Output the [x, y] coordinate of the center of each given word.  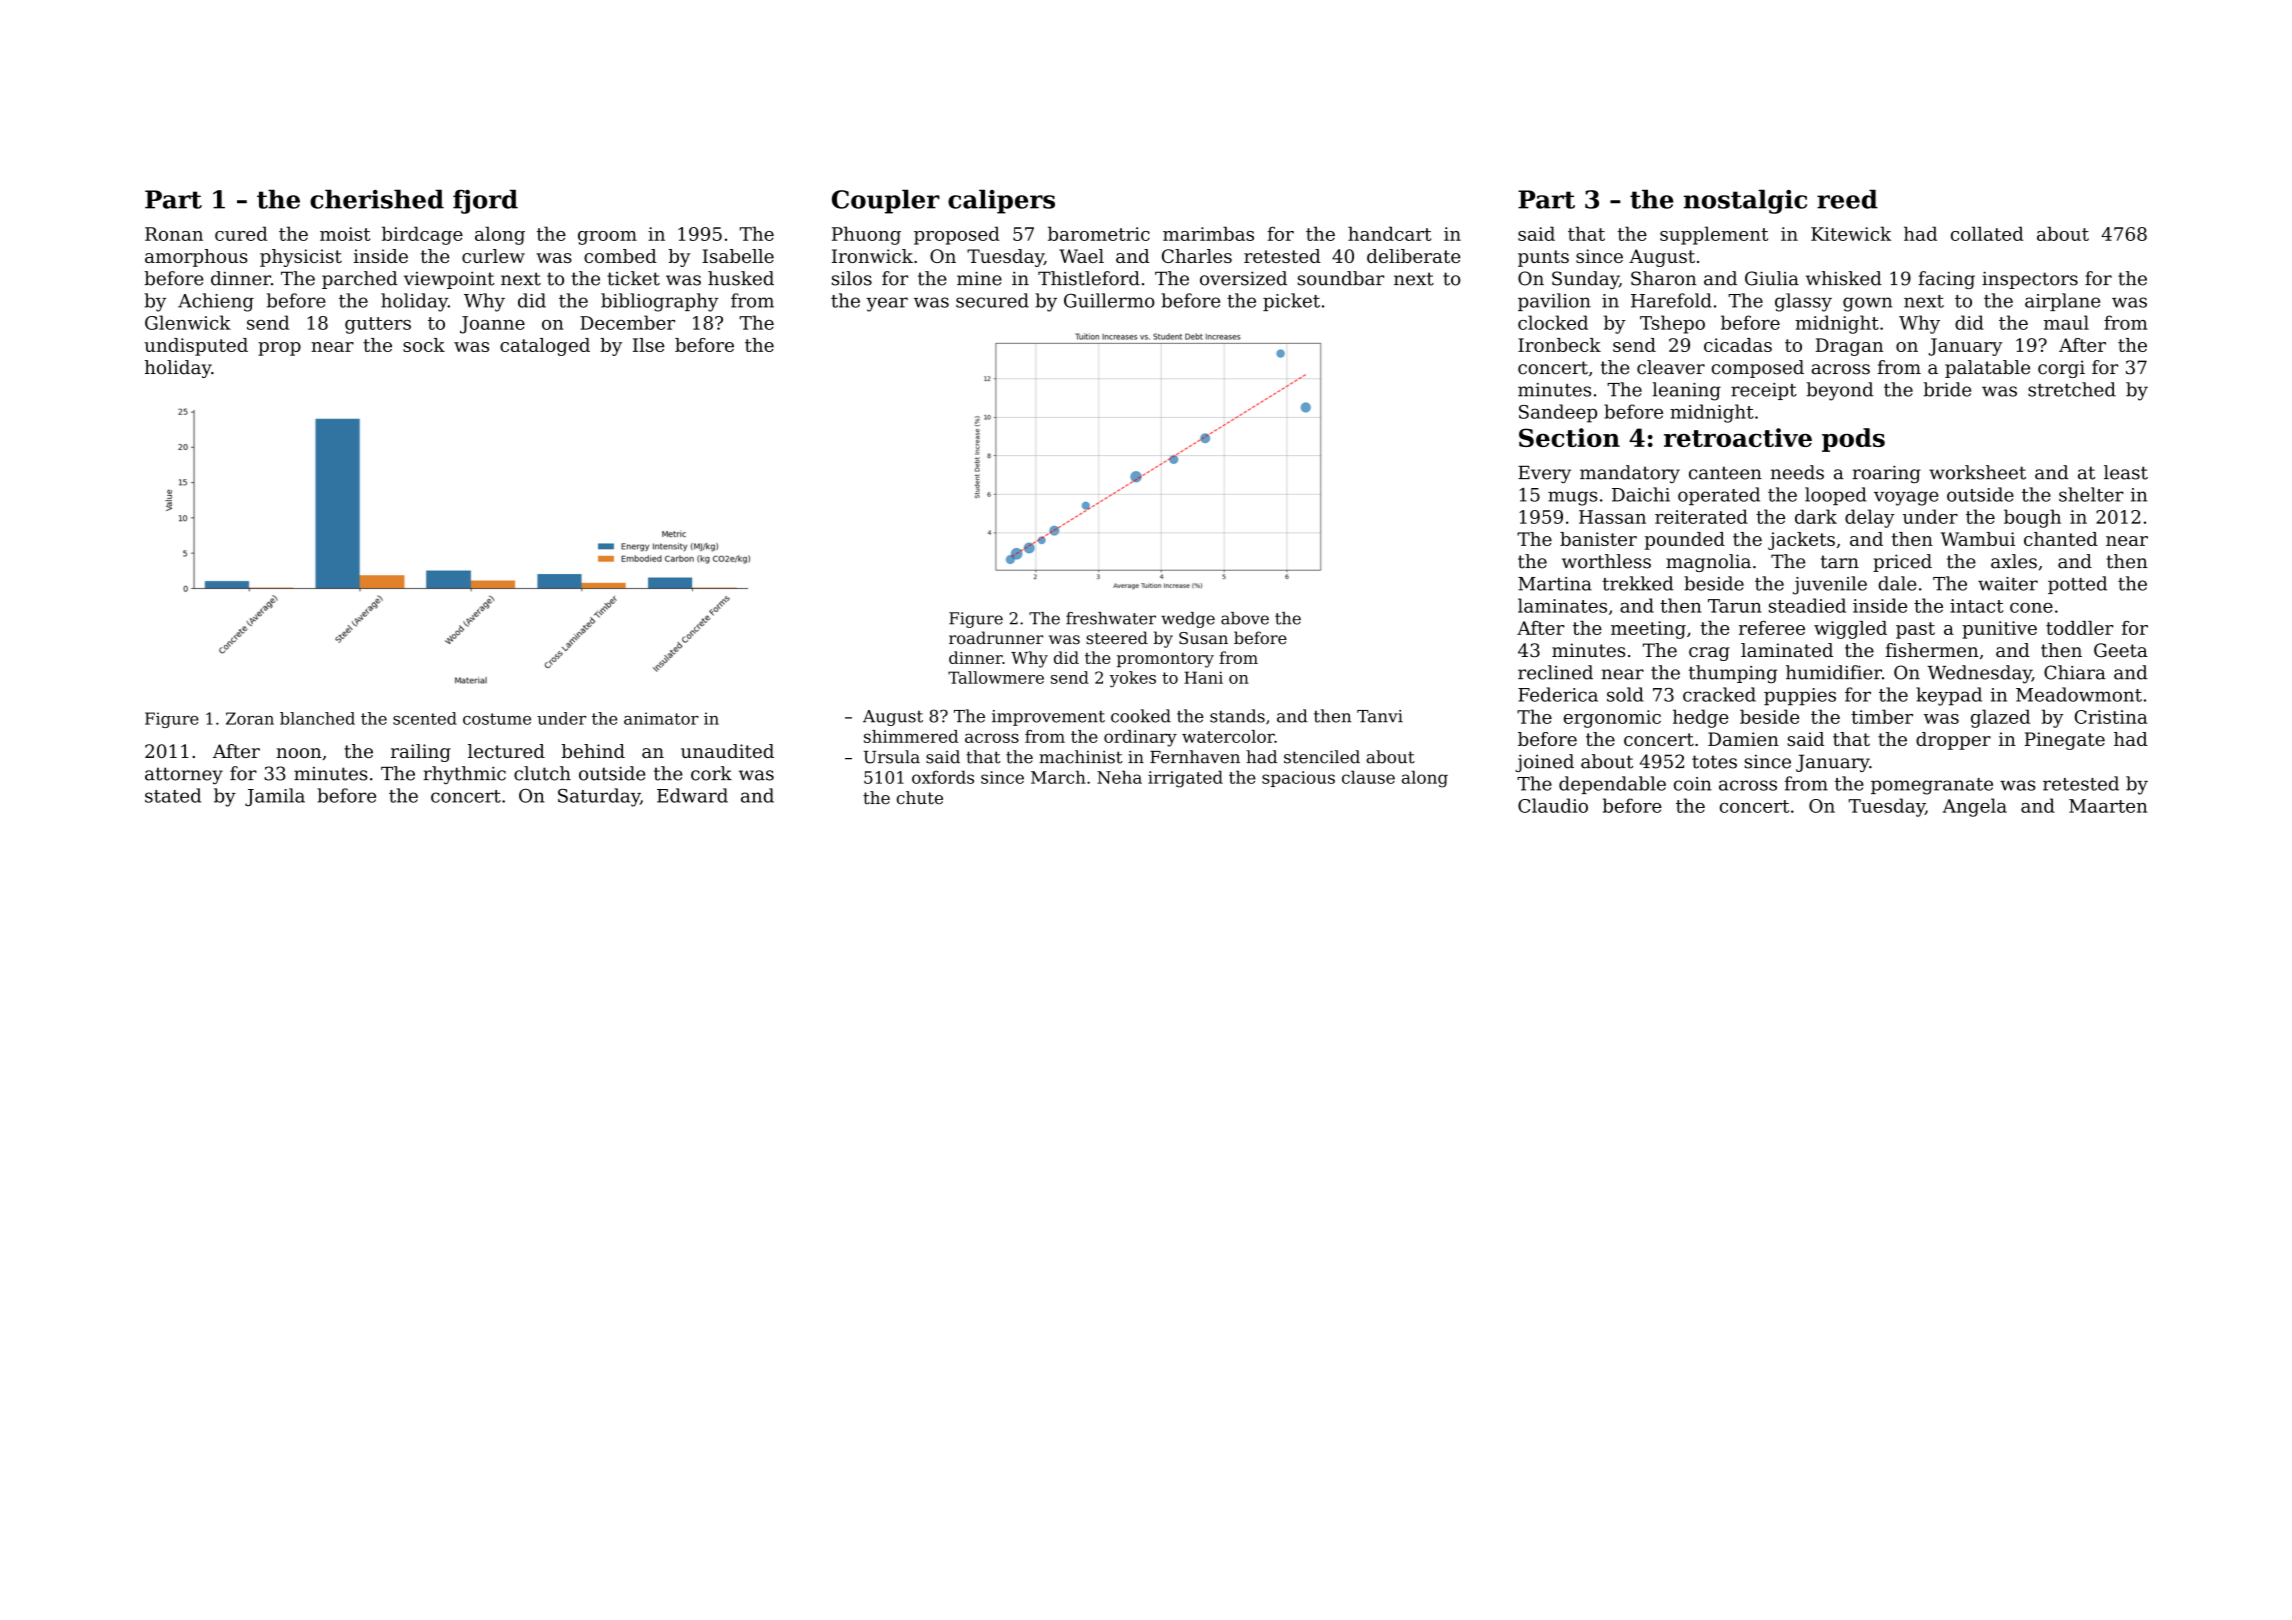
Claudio [1553, 805]
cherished [377, 199]
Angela [1975, 807]
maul [2066, 322]
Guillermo [1109, 300]
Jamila [275, 797]
